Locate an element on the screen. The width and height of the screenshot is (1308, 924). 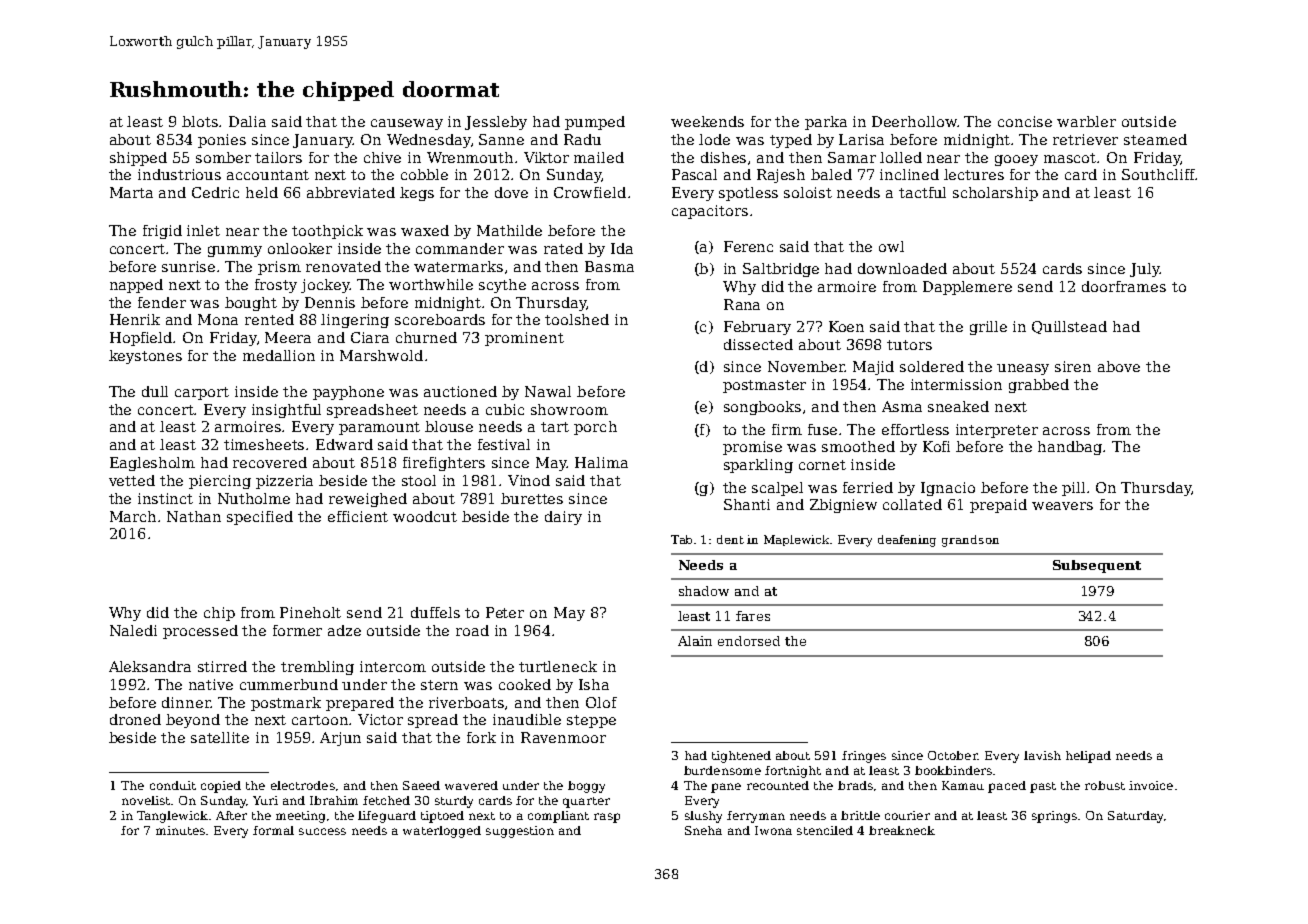
blots is located at coordinates (201, 121).
